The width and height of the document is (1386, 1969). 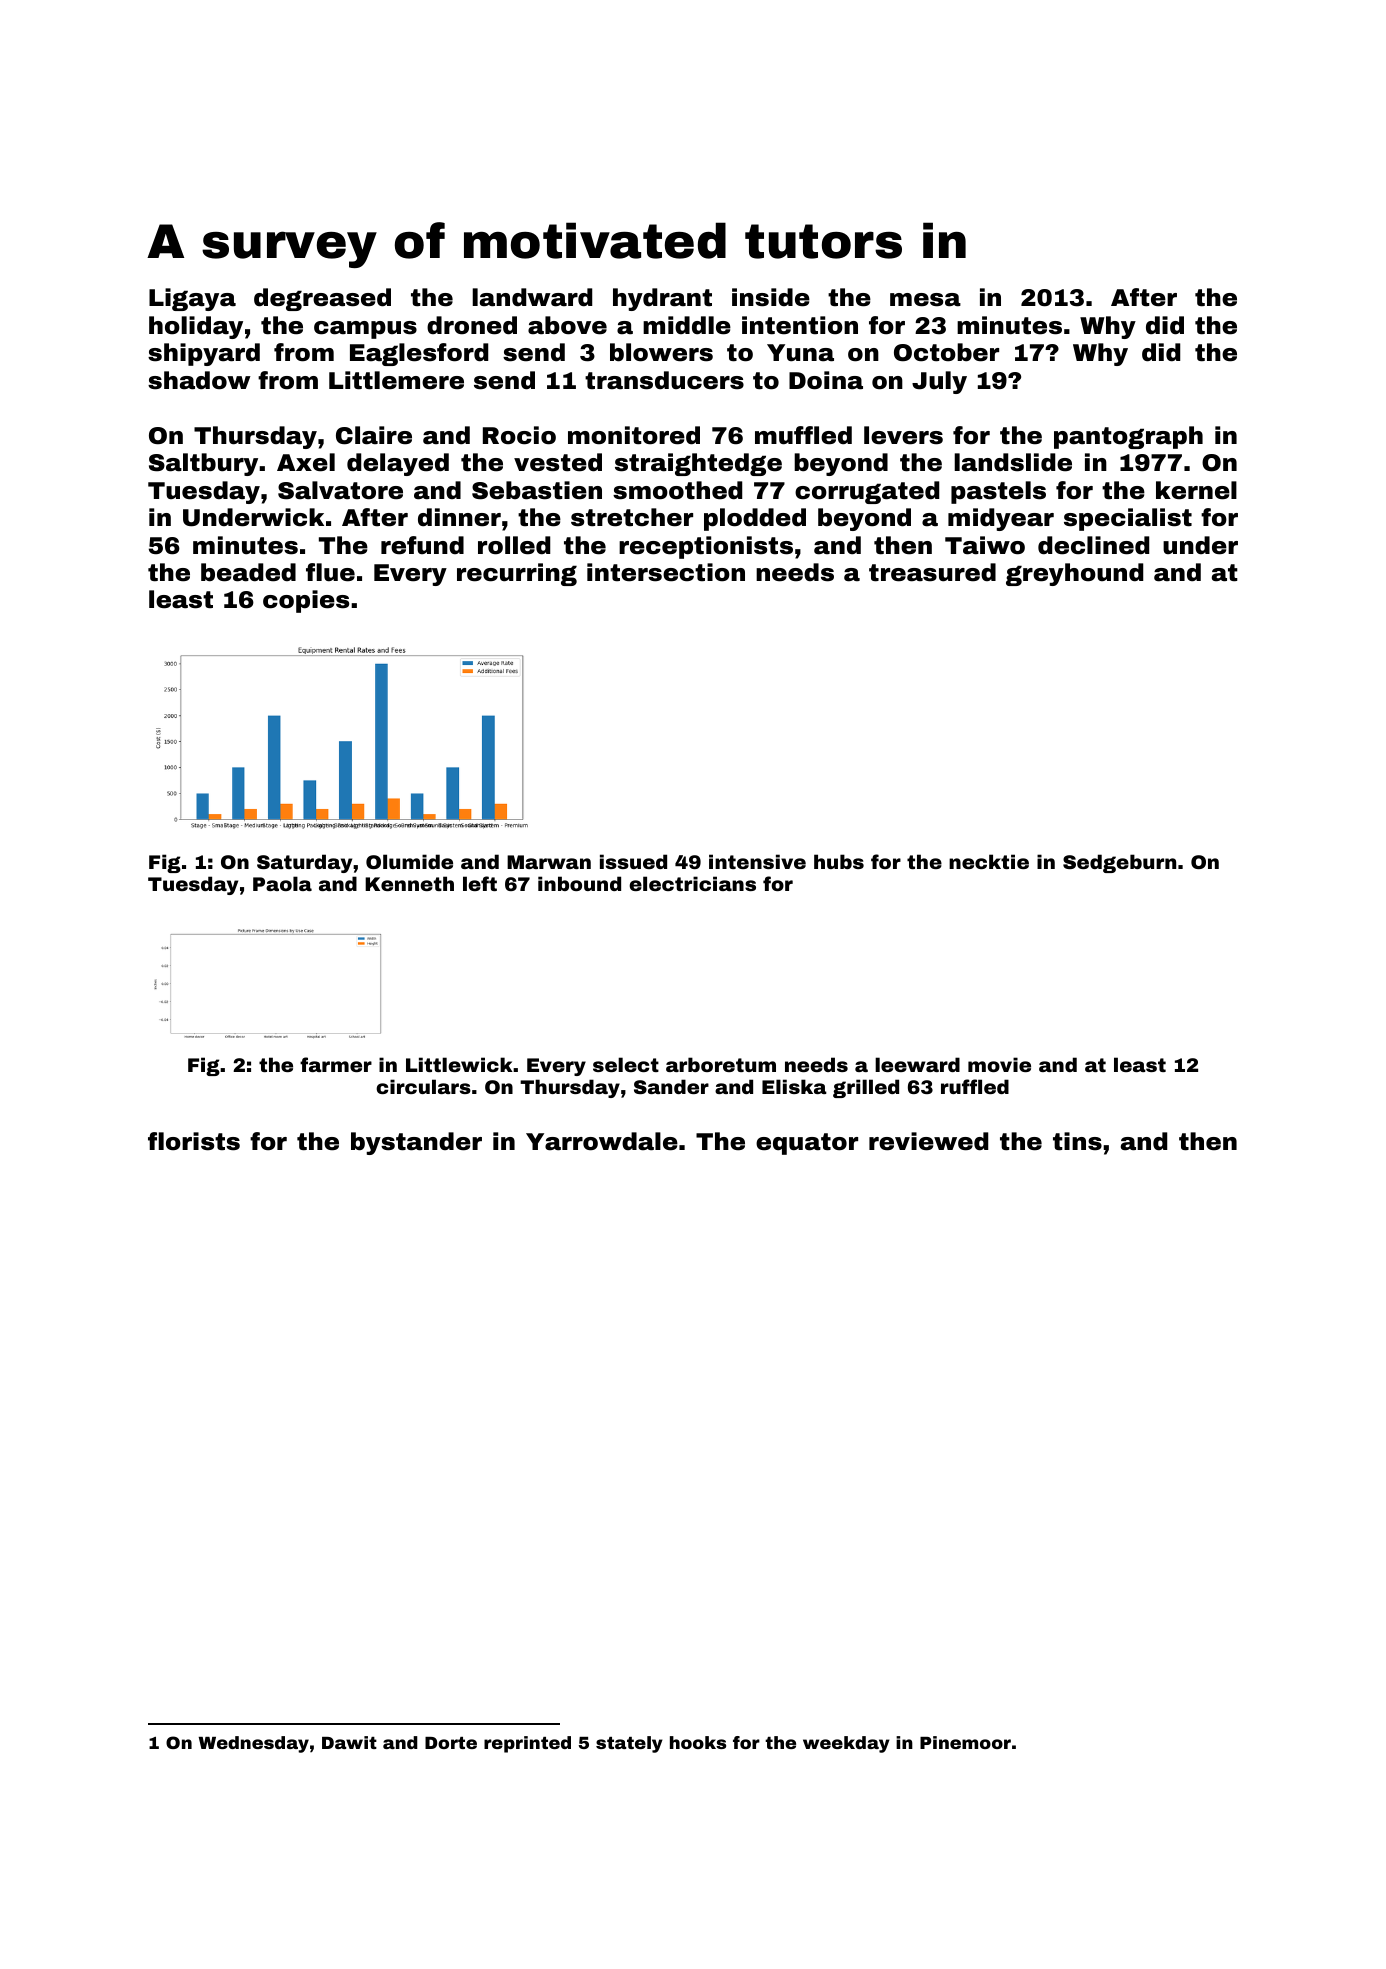 What do you see at coordinates (194, 1141) in the document?
I see `florists` at bounding box center [194, 1141].
